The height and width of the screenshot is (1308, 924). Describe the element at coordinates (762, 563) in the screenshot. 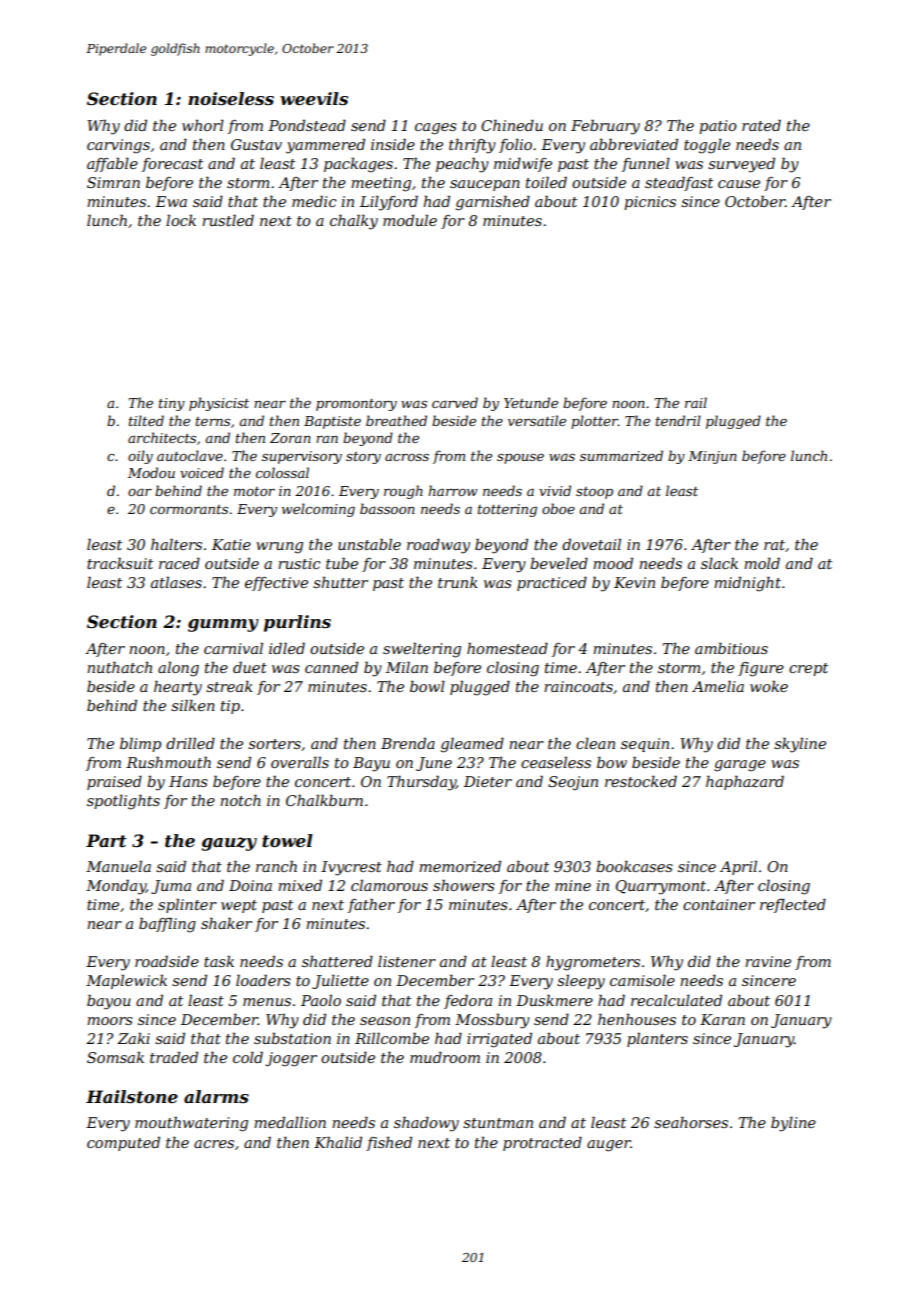

I see `mold` at that location.
